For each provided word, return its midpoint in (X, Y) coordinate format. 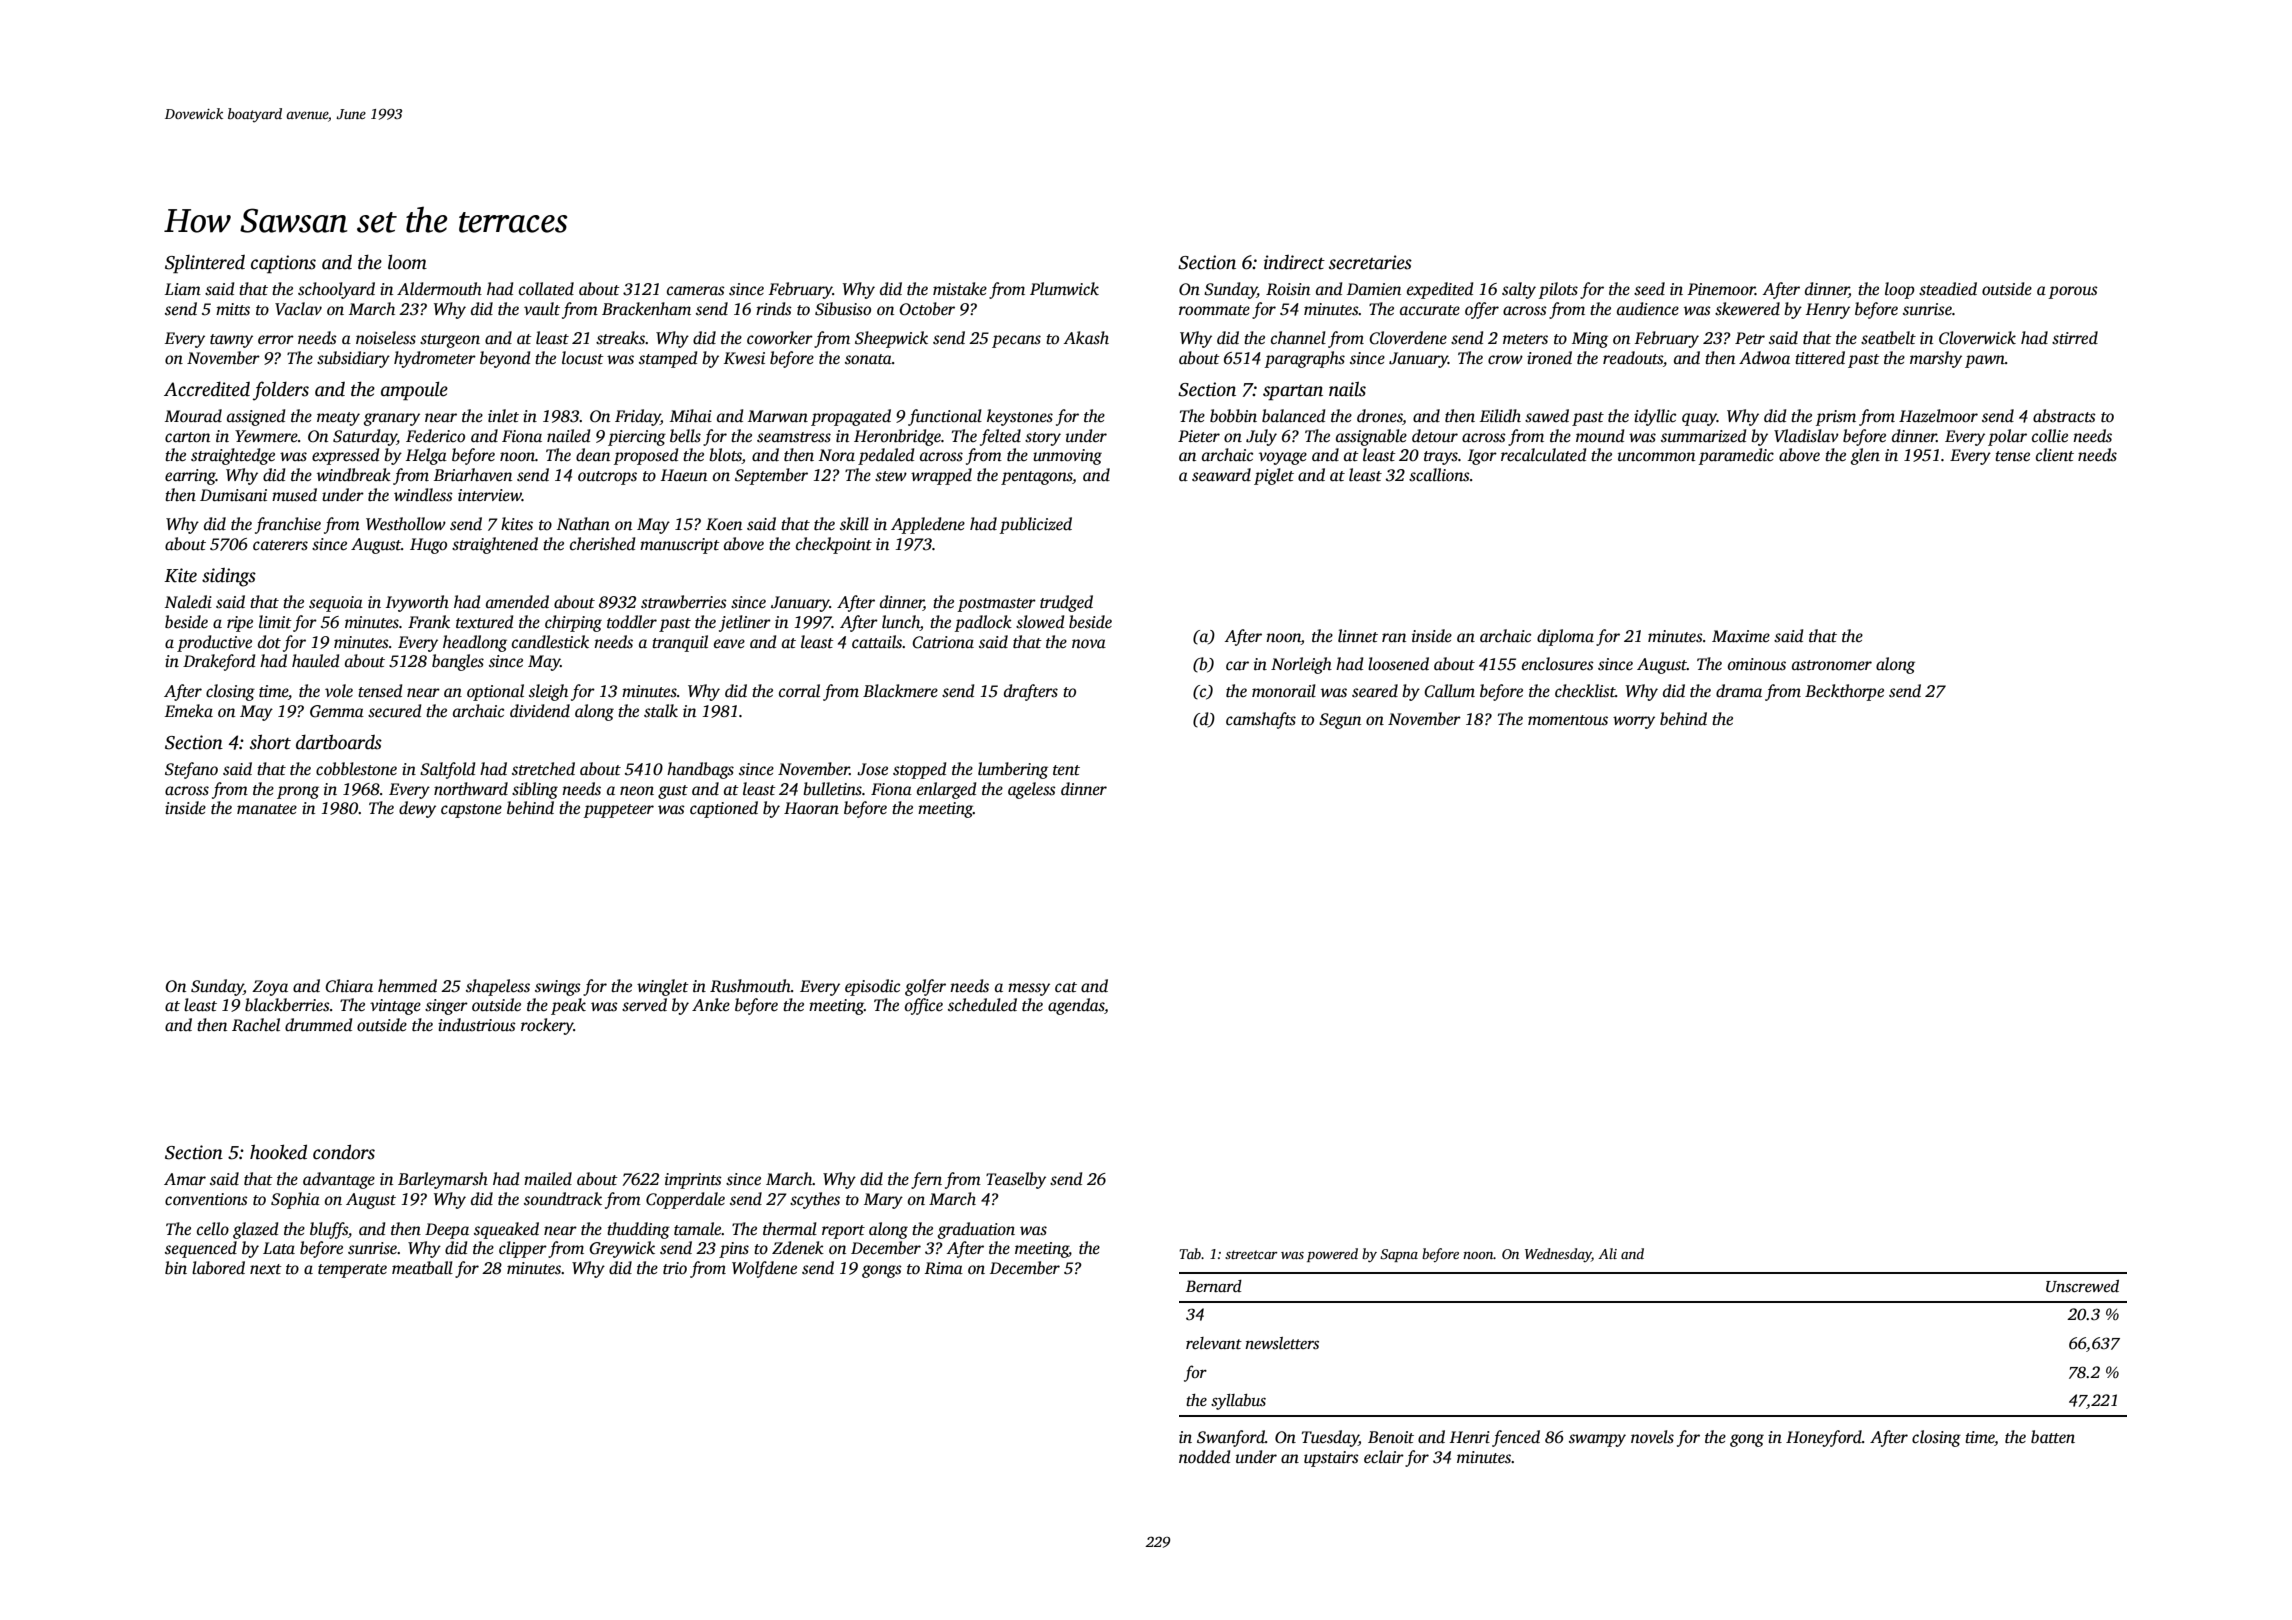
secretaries (1370, 262)
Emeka (189, 711)
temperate (352, 1271)
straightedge (233, 456)
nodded (1204, 1457)
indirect (1294, 262)
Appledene (928, 525)
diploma (1565, 637)
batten (2053, 1437)
